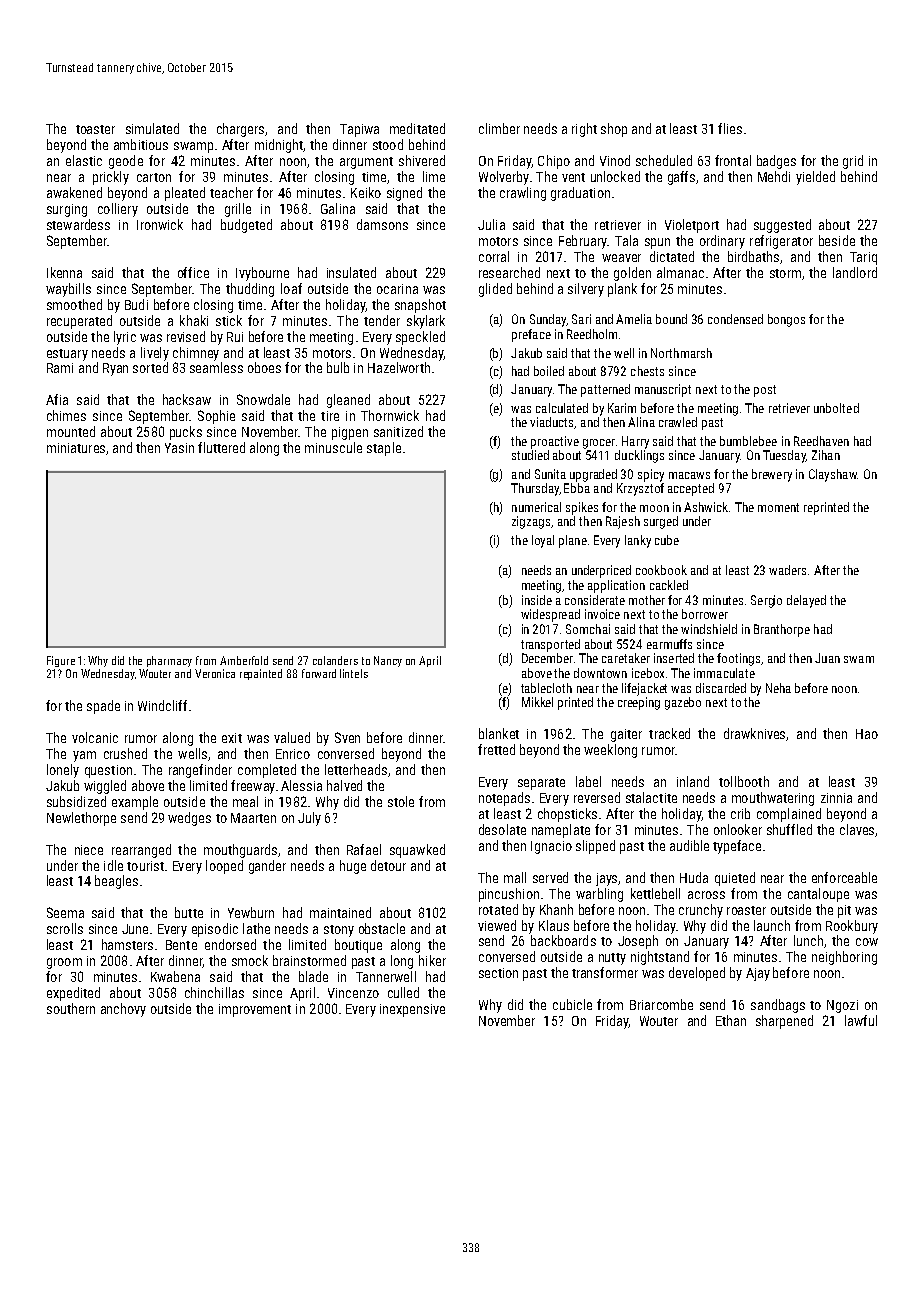  Describe the element at coordinates (855, 272) in the screenshot. I see `landlord` at that location.
